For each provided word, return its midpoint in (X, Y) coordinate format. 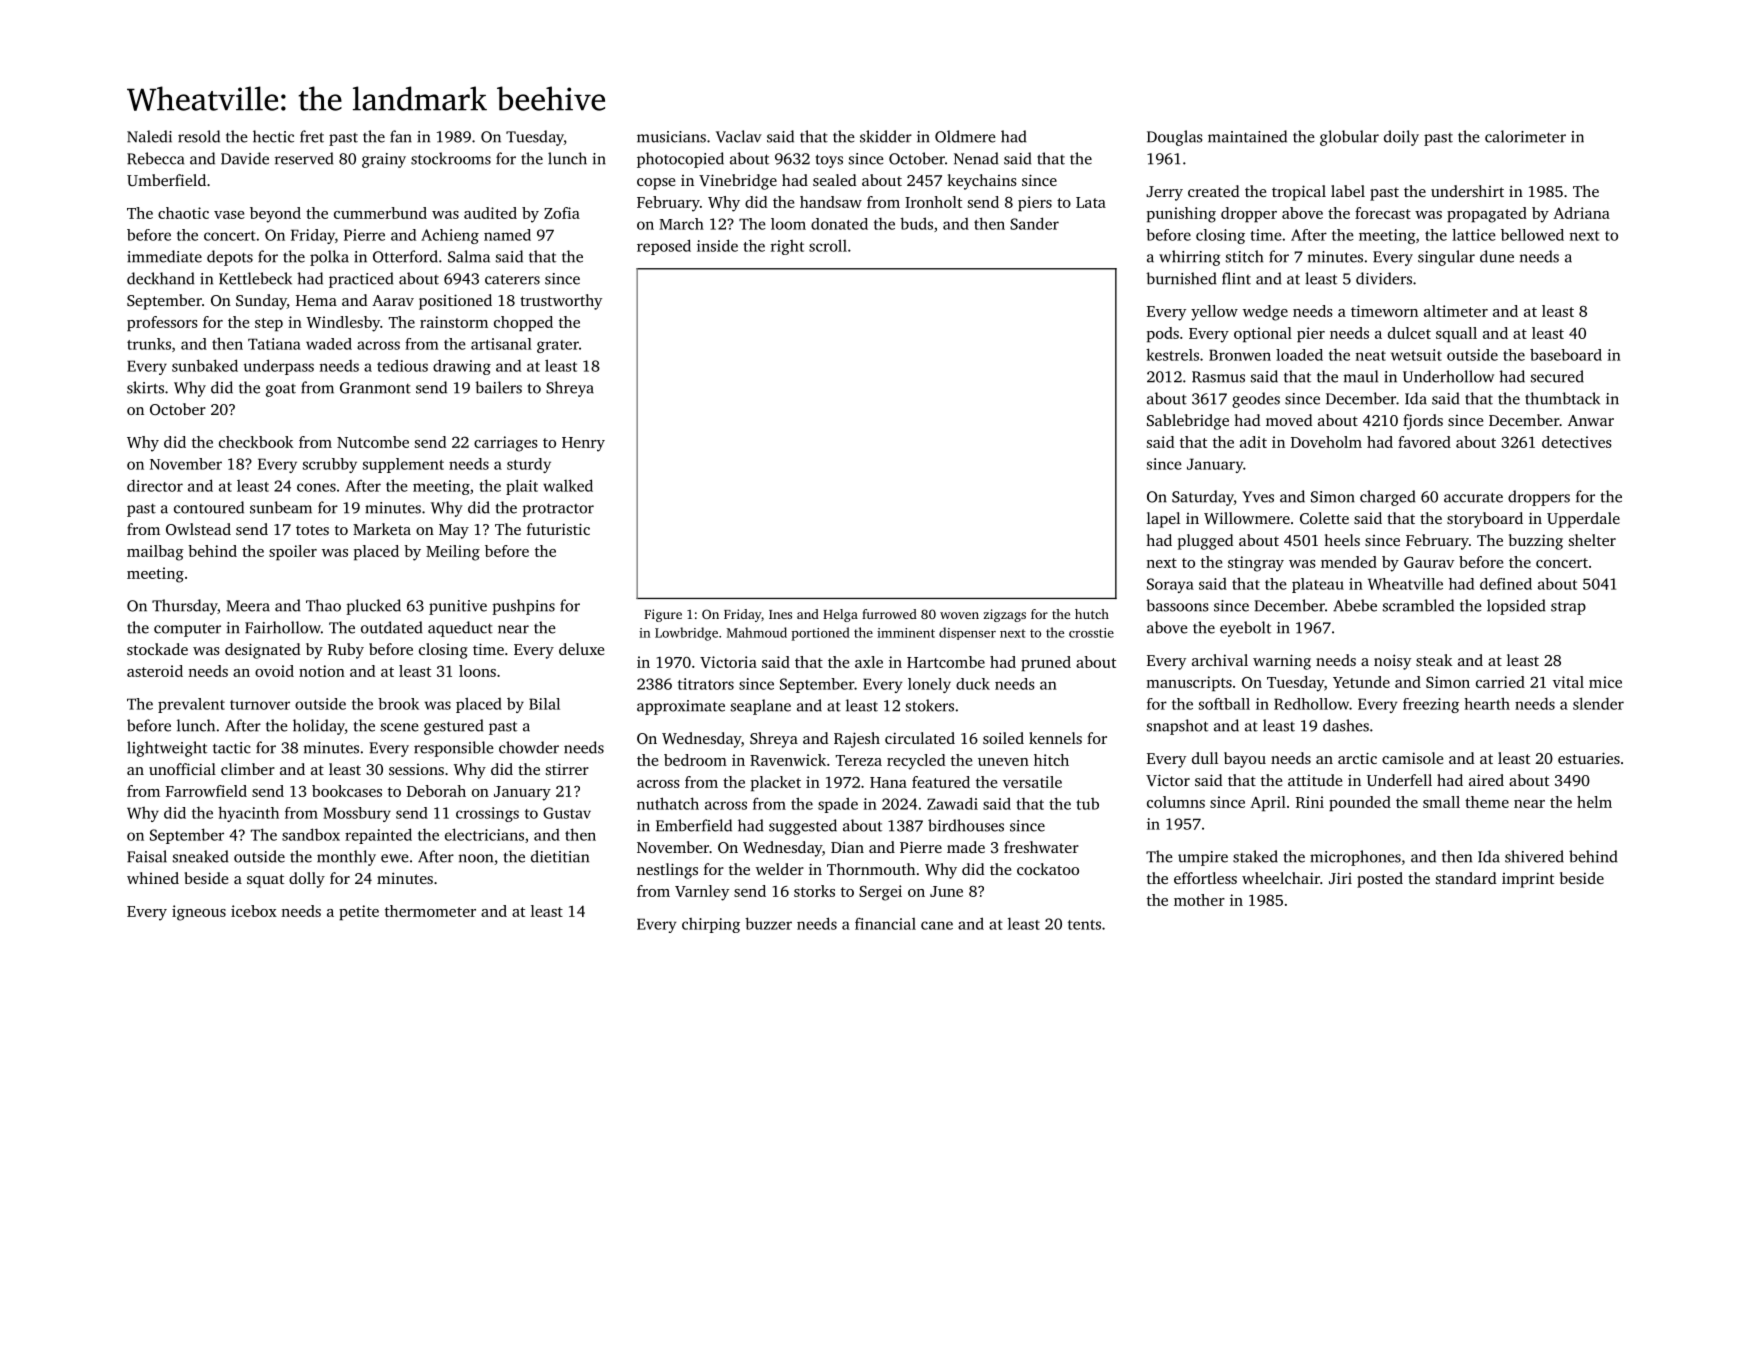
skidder (886, 136)
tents (1084, 925)
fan (401, 136)
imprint (1528, 880)
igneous (199, 913)
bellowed (1532, 235)
